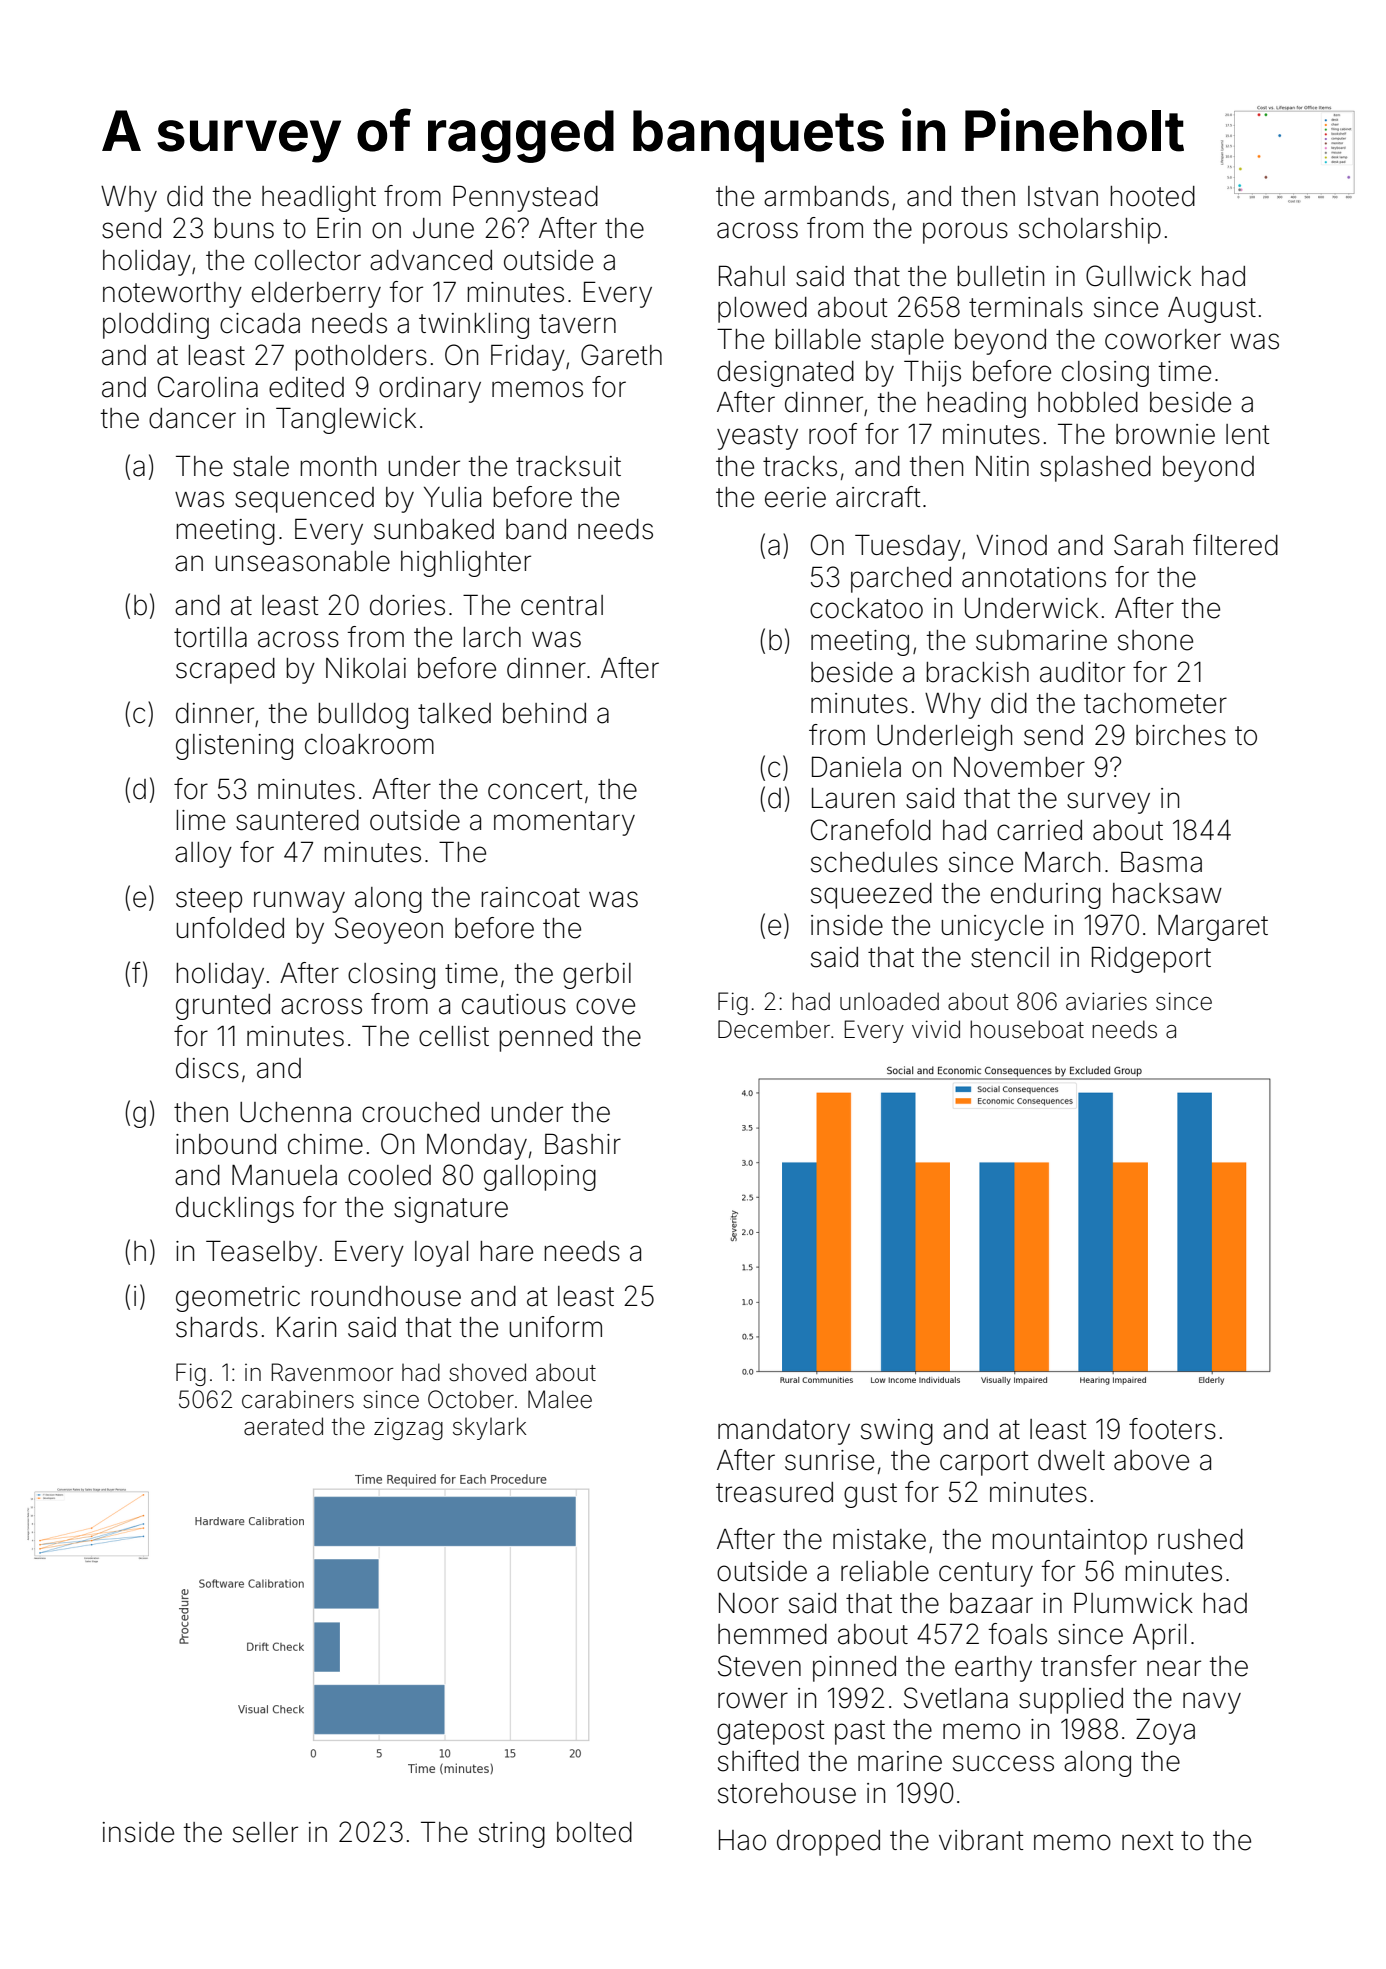 This page has height=1969, width=1386. What do you see at coordinates (1152, 196) in the page?
I see `hooted` at bounding box center [1152, 196].
